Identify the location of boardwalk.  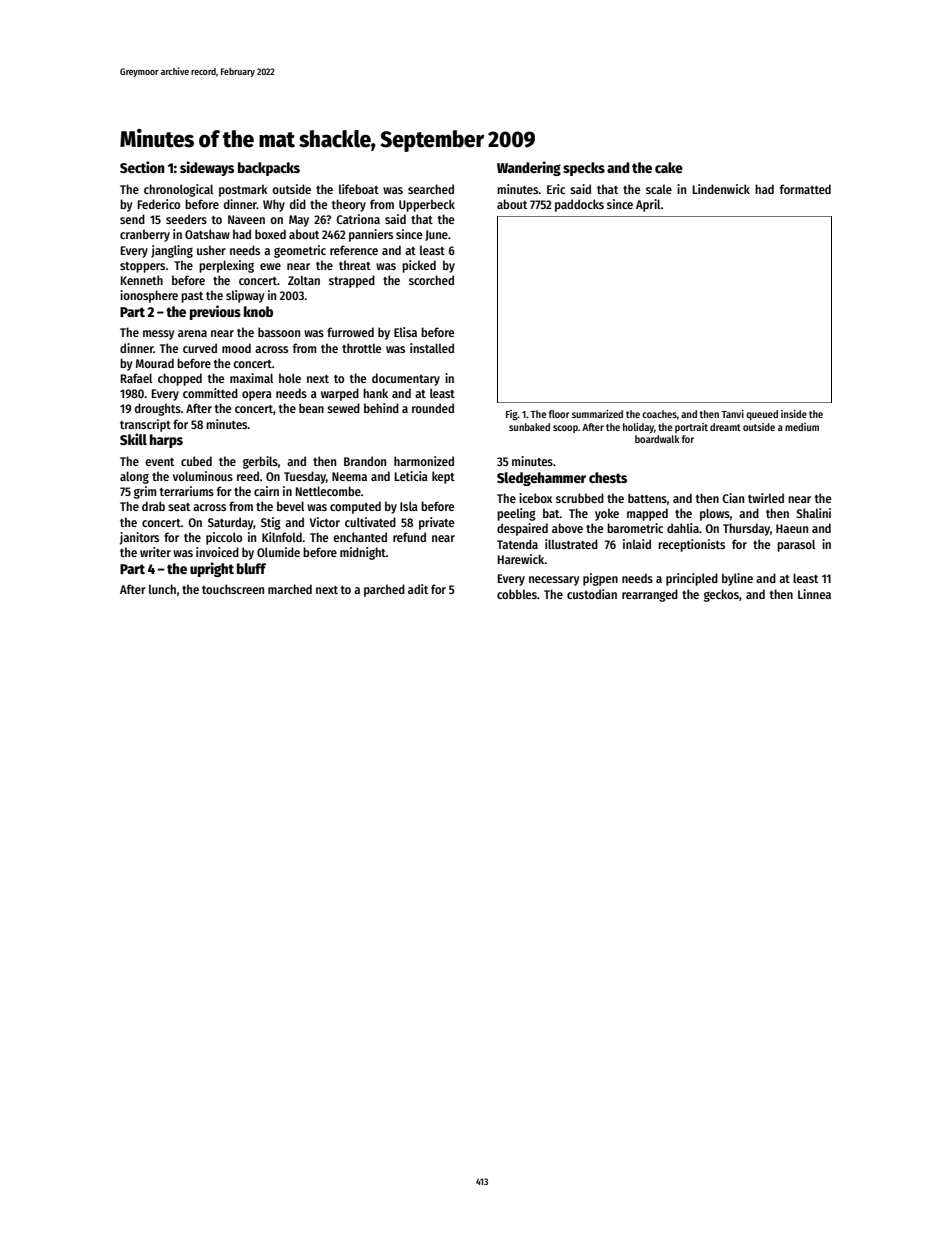
(657, 439).
